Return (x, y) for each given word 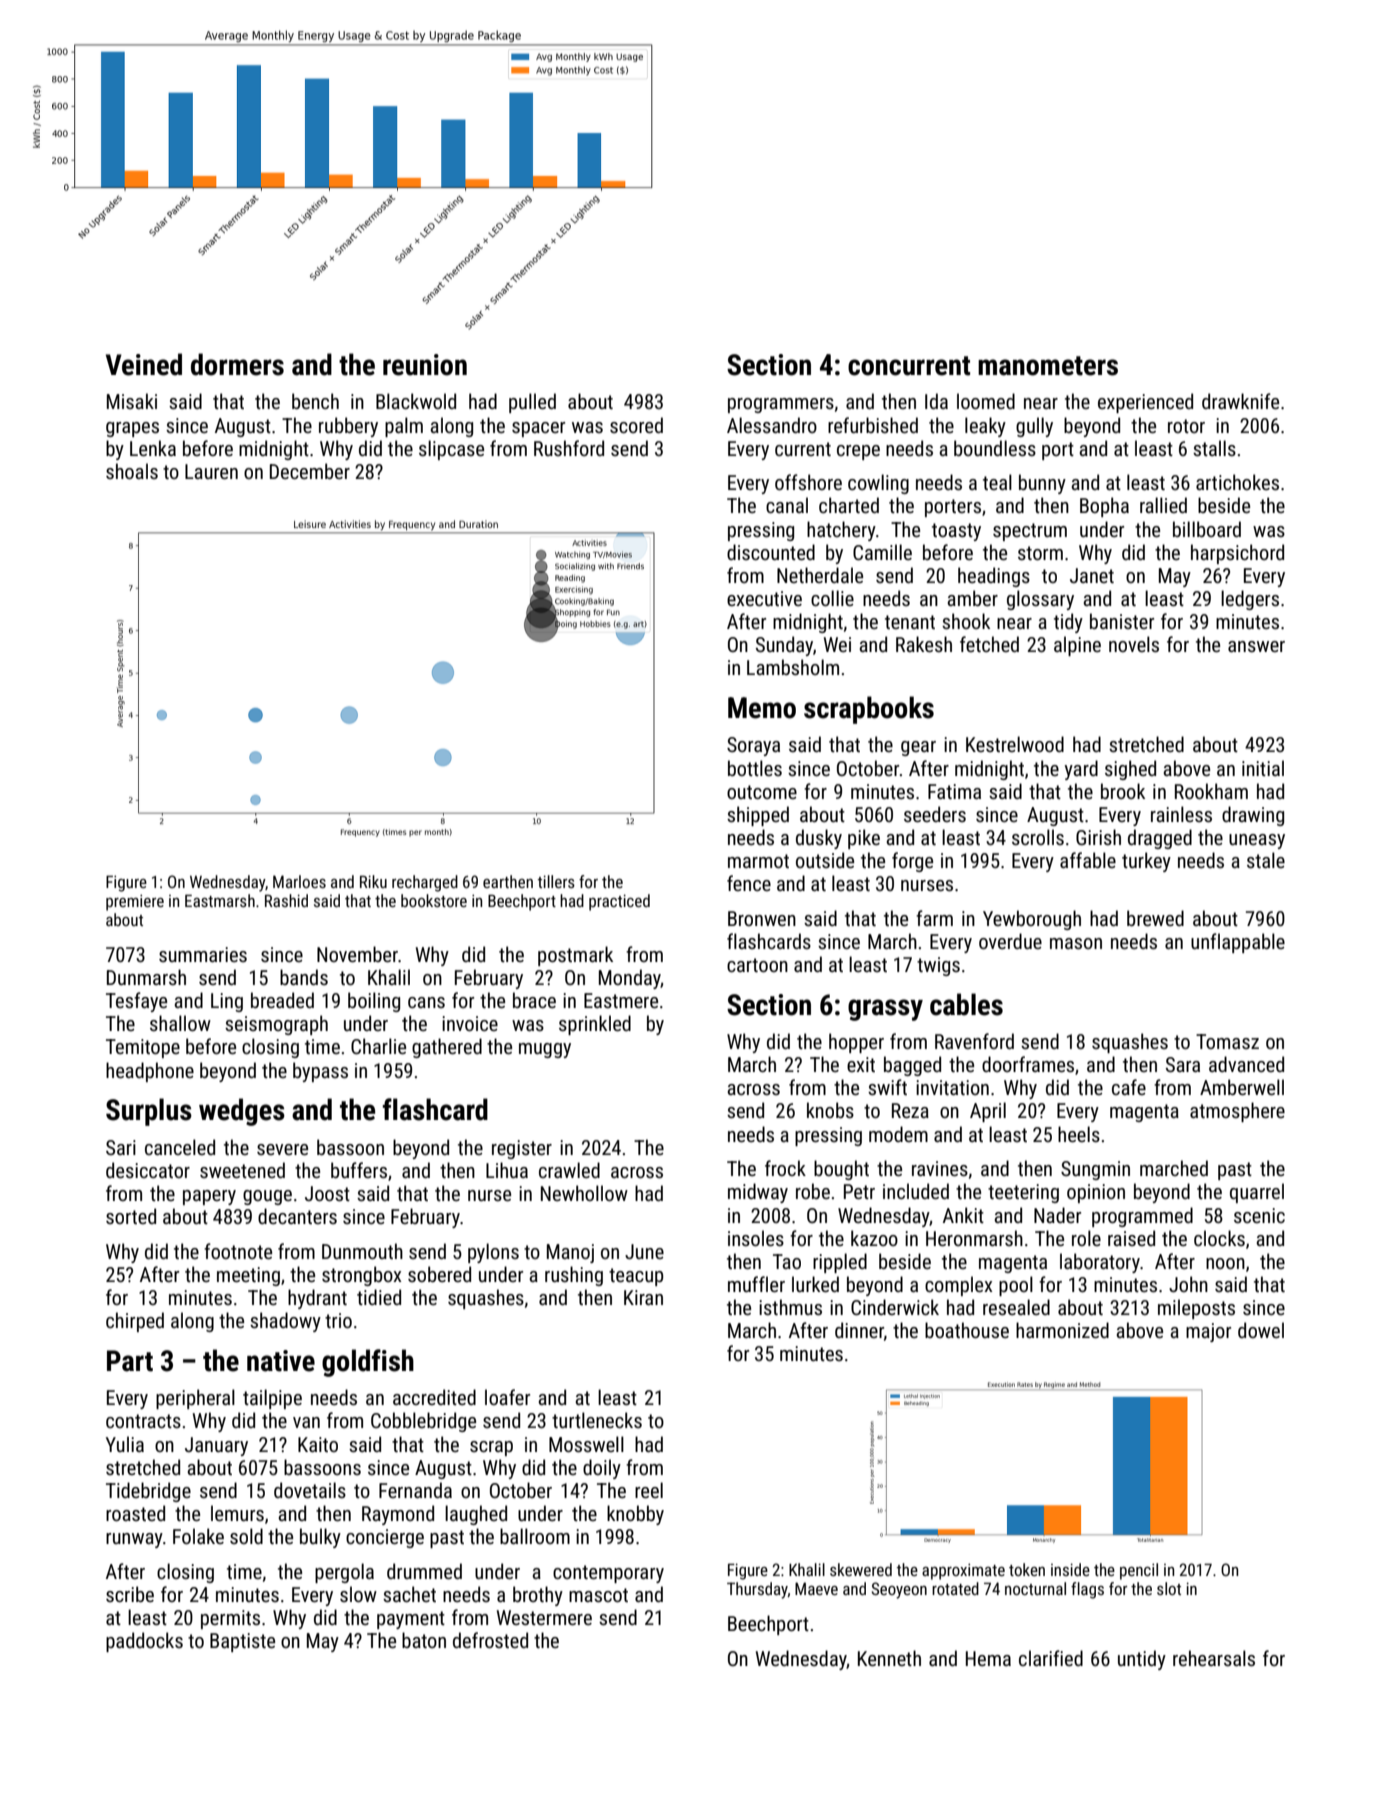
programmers (781, 405)
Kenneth (889, 1658)
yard (1081, 770)
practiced (619, 902)
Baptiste (242, 1642)
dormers (237, 364)
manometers (1048, 366)
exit (861, 1064)
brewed (1155, 918)
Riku (373, 881)
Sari (121, 1147)
